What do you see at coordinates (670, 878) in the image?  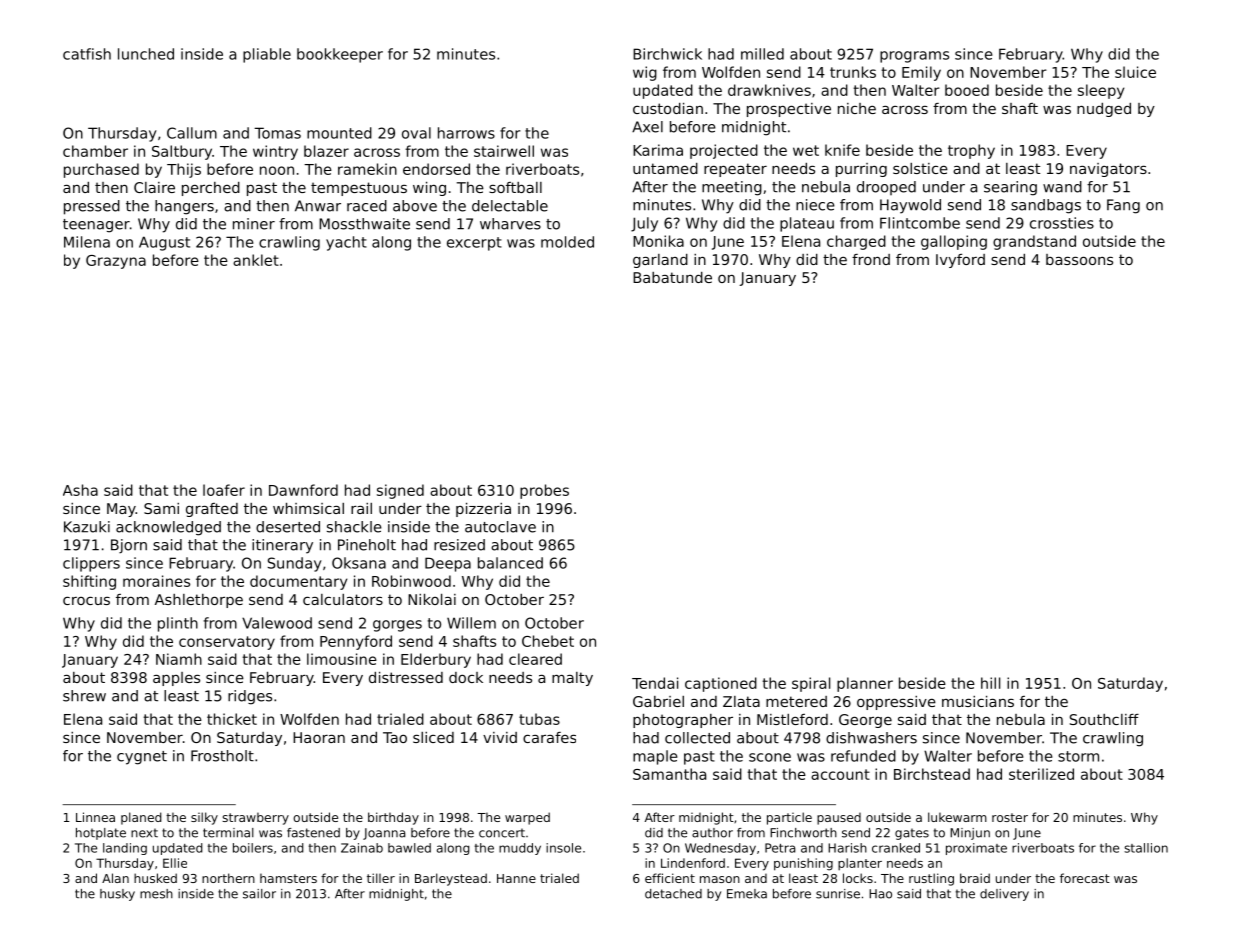 I see `efficient` at bounding box center [670, 878].
